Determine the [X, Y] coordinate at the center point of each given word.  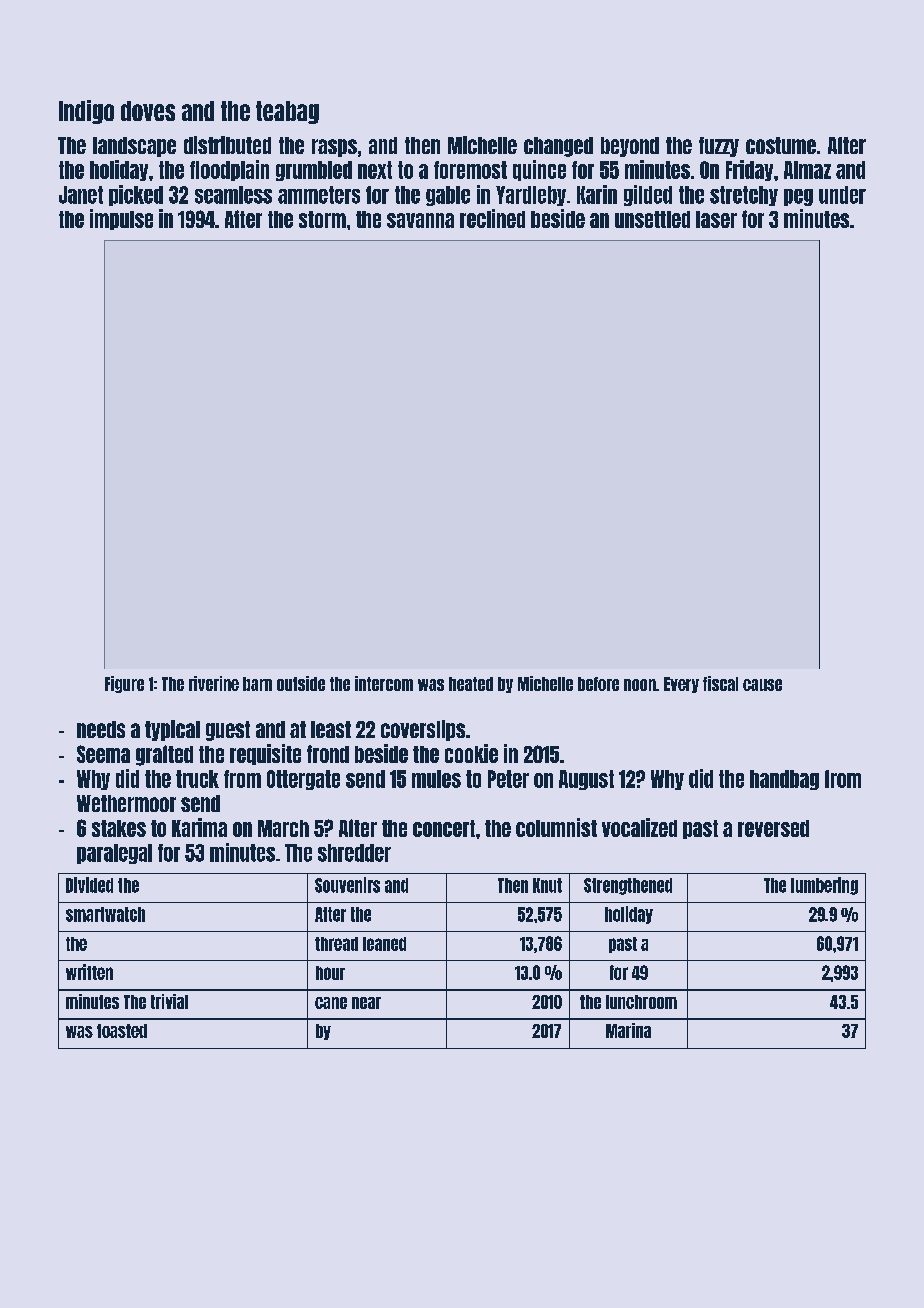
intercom [384, 683]
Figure [124, 684]
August [586, 780]
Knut [547, 885]
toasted [122, 1031]
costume [781, 145]
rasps [334, 148]
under [842, 195]
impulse [121, 219]
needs [101, 729]
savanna [420, 220]
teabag [287, 112]
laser [716, 219]
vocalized [639, 827]
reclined [492, 218]
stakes [119, 828]
